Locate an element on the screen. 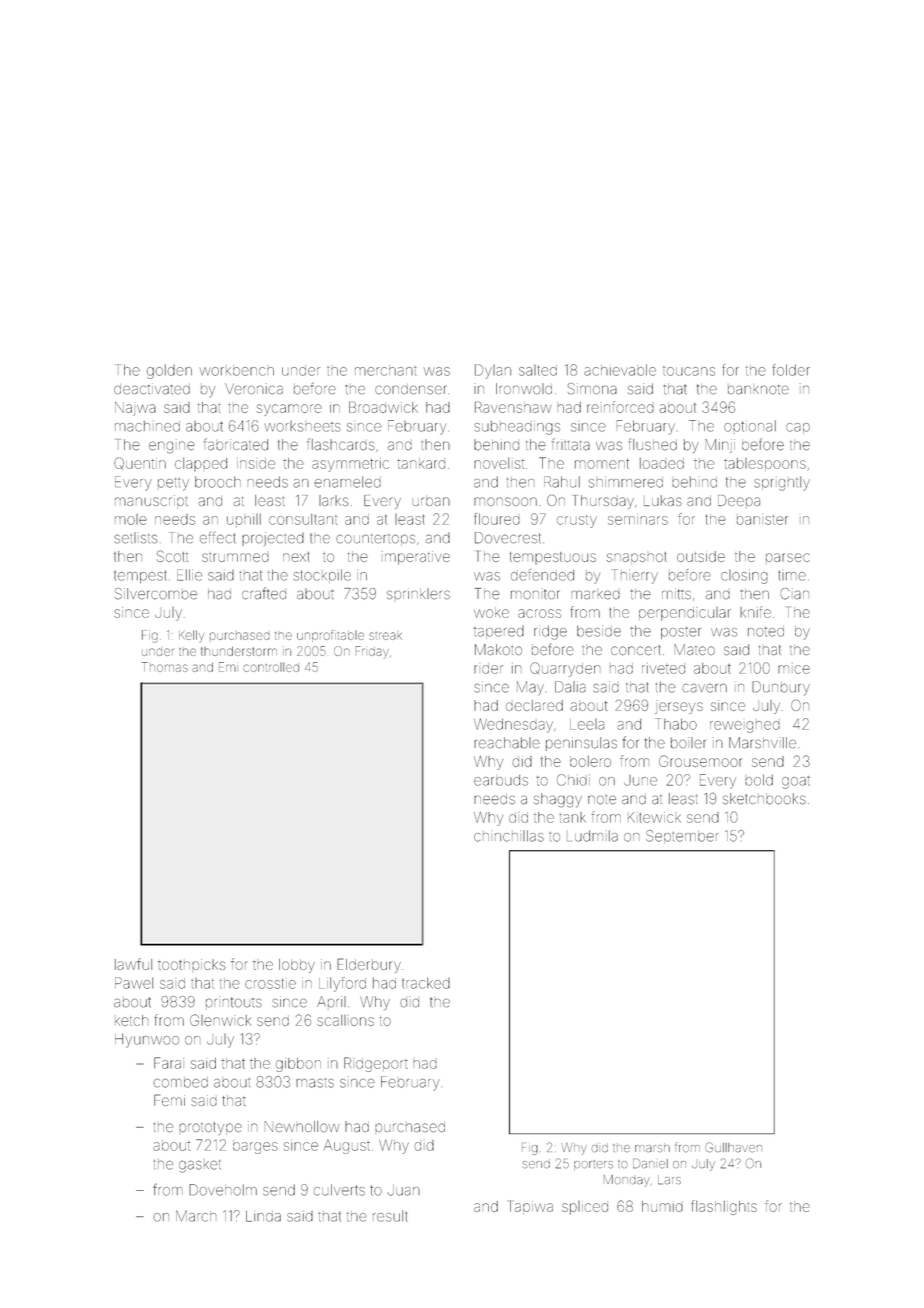 This screenshot has width=924, height=1308. petty is located at coordinates (173, 484).
